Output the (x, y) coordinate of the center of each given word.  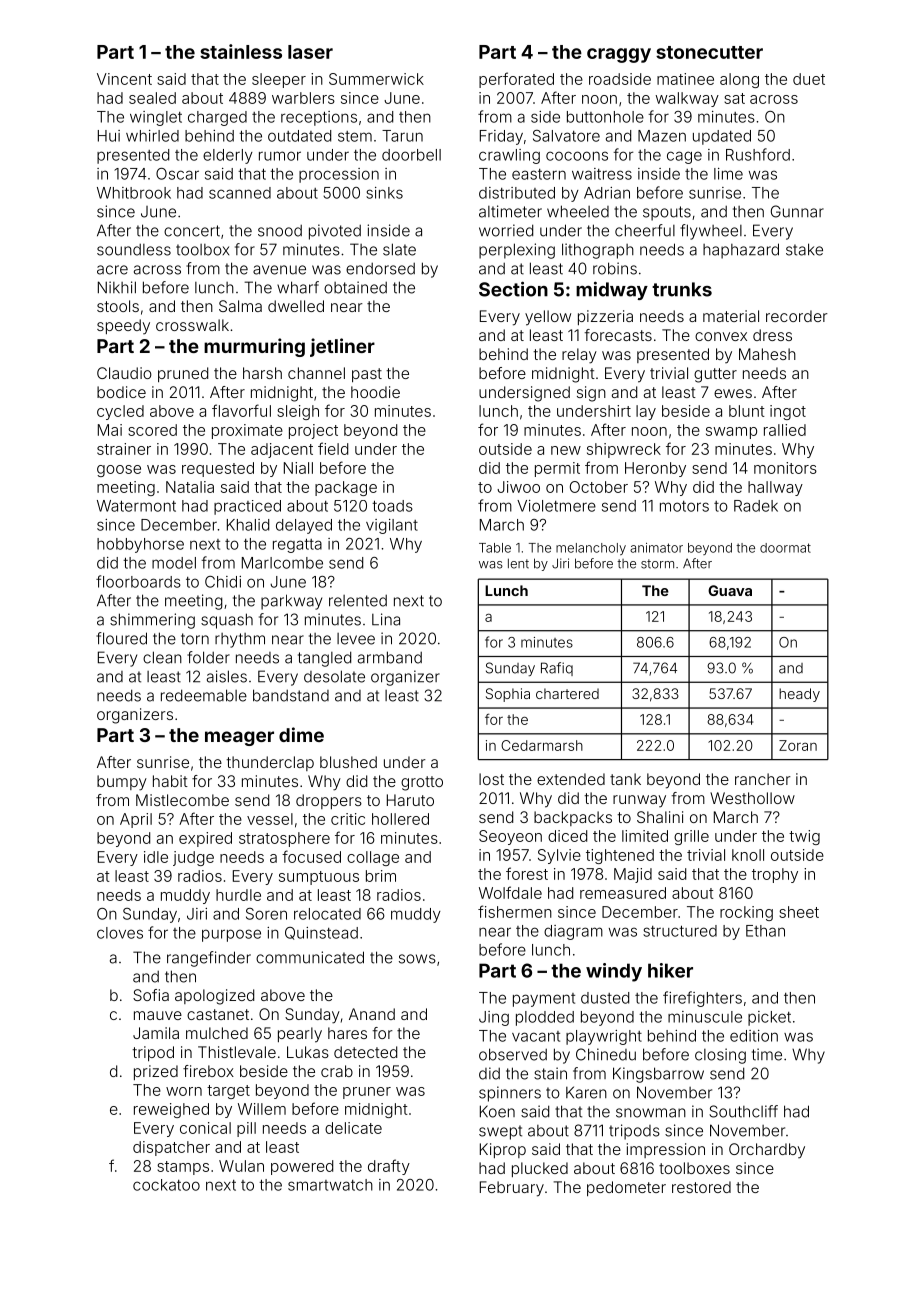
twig (804, 837)
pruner (367, 1093)
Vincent (124, 79)
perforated (516, 80)
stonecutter (709, 52)
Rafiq (557, 669)
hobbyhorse (140, 545)
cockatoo (166, 1185)
